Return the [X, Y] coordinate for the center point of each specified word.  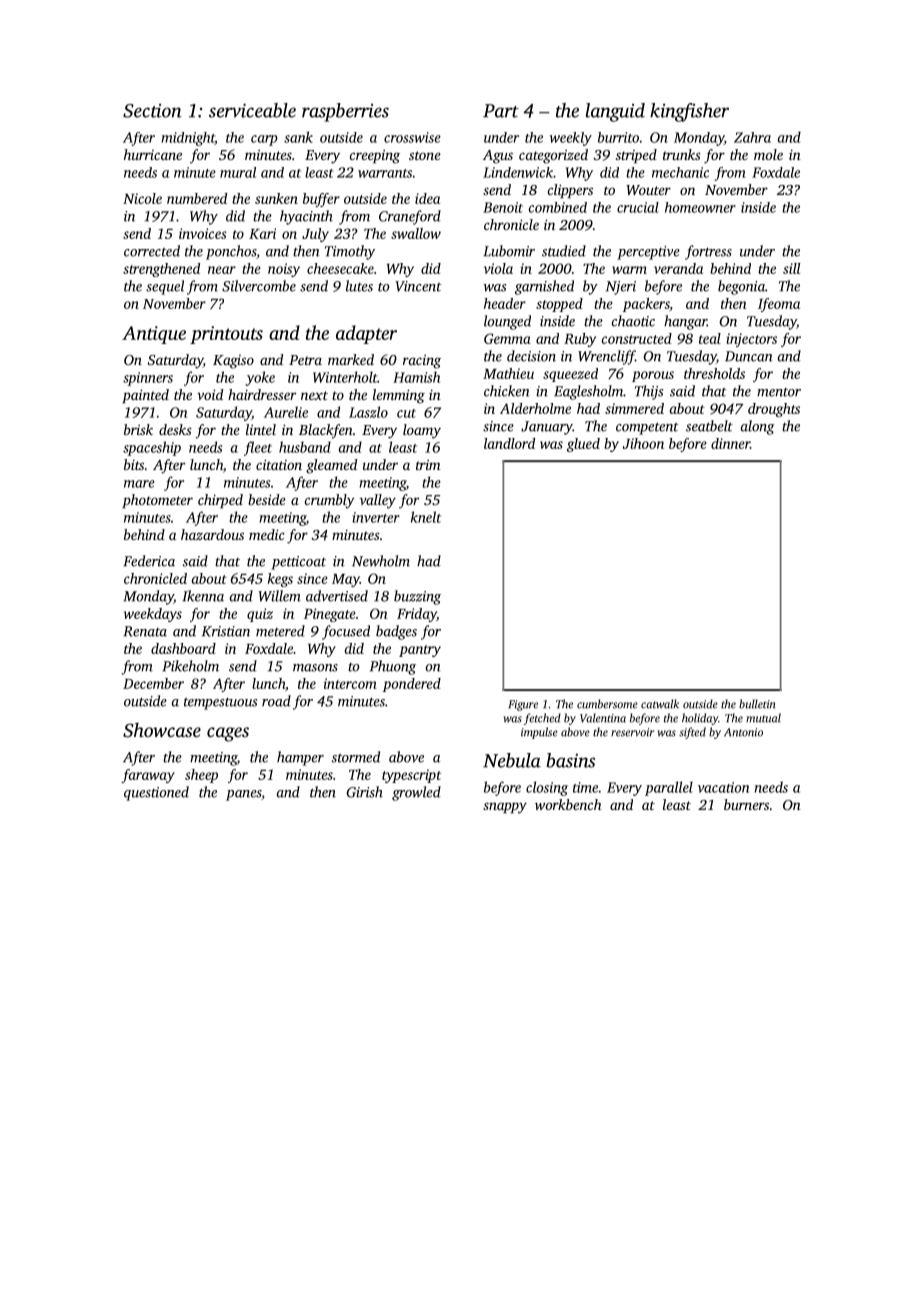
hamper [300, 758]
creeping [375, 157]
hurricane [153, 154]
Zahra [752, 137]
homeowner [700, 207]
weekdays [153, 615]
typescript [411, 776]
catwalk [660, 704]
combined [558, 207]
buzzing [417, 597]
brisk [138, 429]
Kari [262, 233]
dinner [730, 443]
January [547, 428]
